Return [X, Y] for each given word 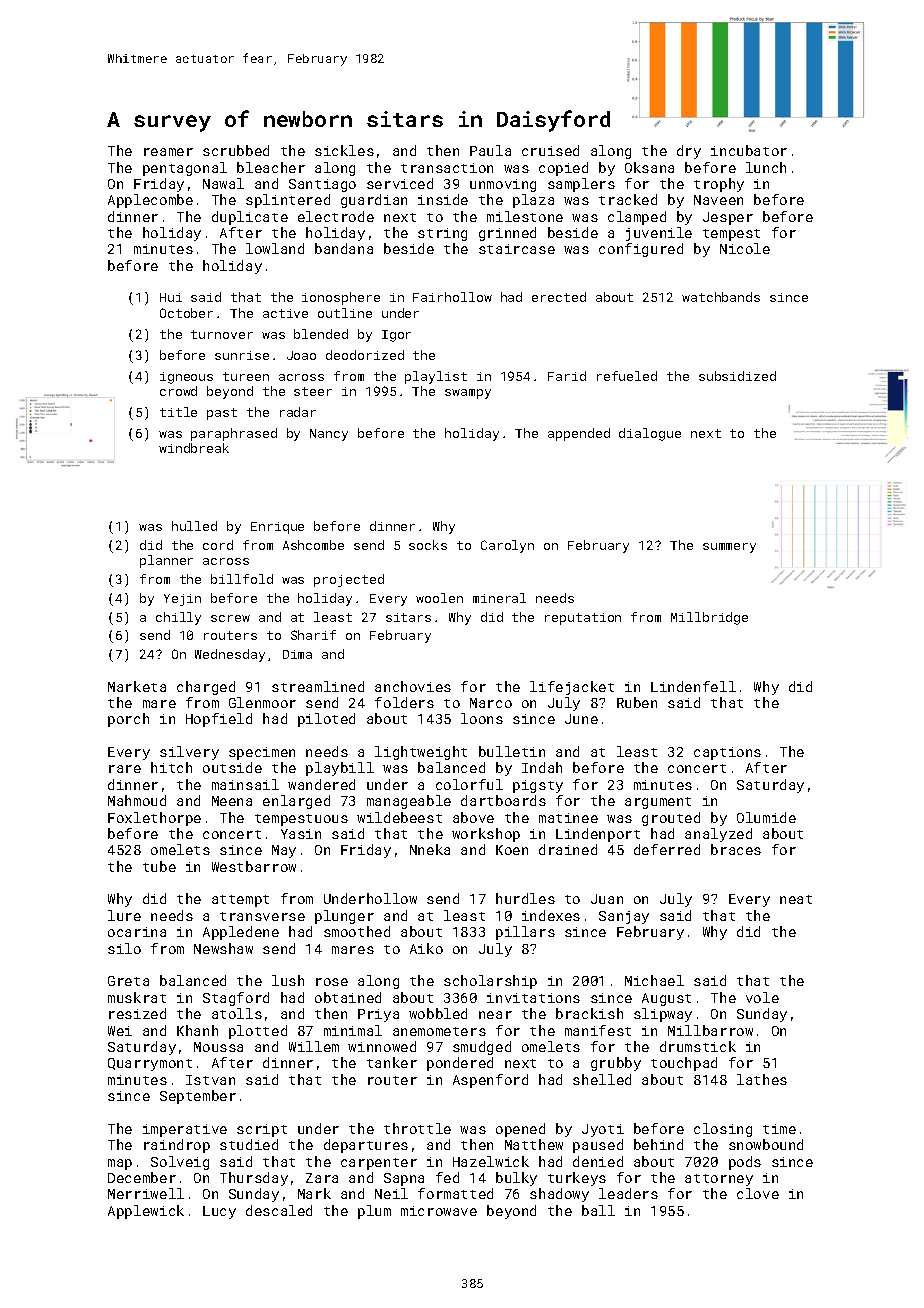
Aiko [426, 948]
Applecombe [150, 201]
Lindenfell [693, 686]
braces [736, 849]
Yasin [301, 834]
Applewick [146, 1212]
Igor [396, 336]
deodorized [365, 355]
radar [298, 412]
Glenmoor [262, 702]
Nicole [745, 248]
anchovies [413, 686]
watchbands [721, 297]
